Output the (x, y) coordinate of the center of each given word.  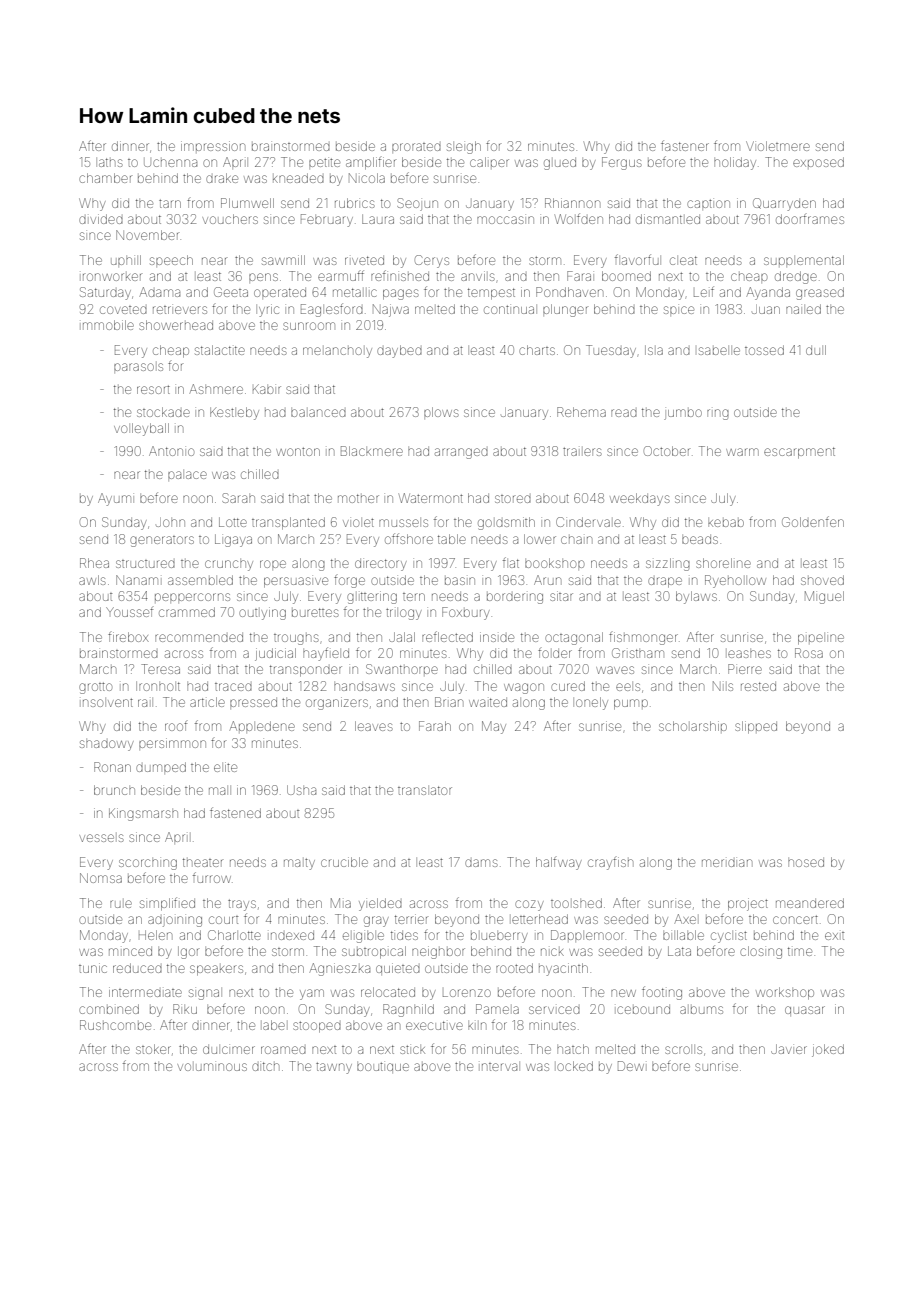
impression (213, 146)
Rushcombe (115, 1025)
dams (481, 863)
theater (203, 862)
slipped (756, 727)
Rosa (809, 653)
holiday (735, 163)
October (667, 451)
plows (441, 412)
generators (162, 541)
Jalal (402, 637)
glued (560, 164)
